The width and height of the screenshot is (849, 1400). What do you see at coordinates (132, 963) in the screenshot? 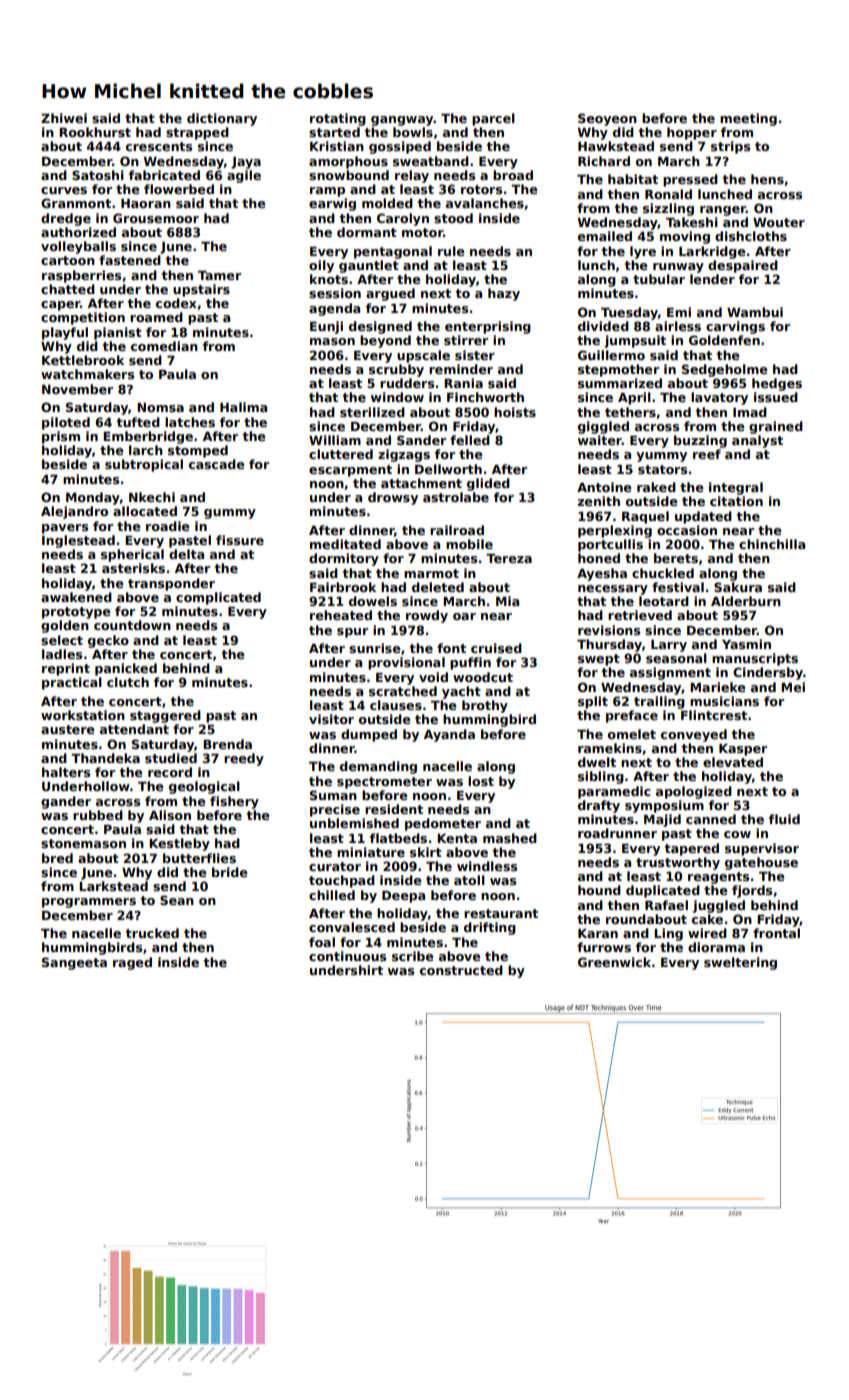
I see `raged` at bounding box center [132, 963].
